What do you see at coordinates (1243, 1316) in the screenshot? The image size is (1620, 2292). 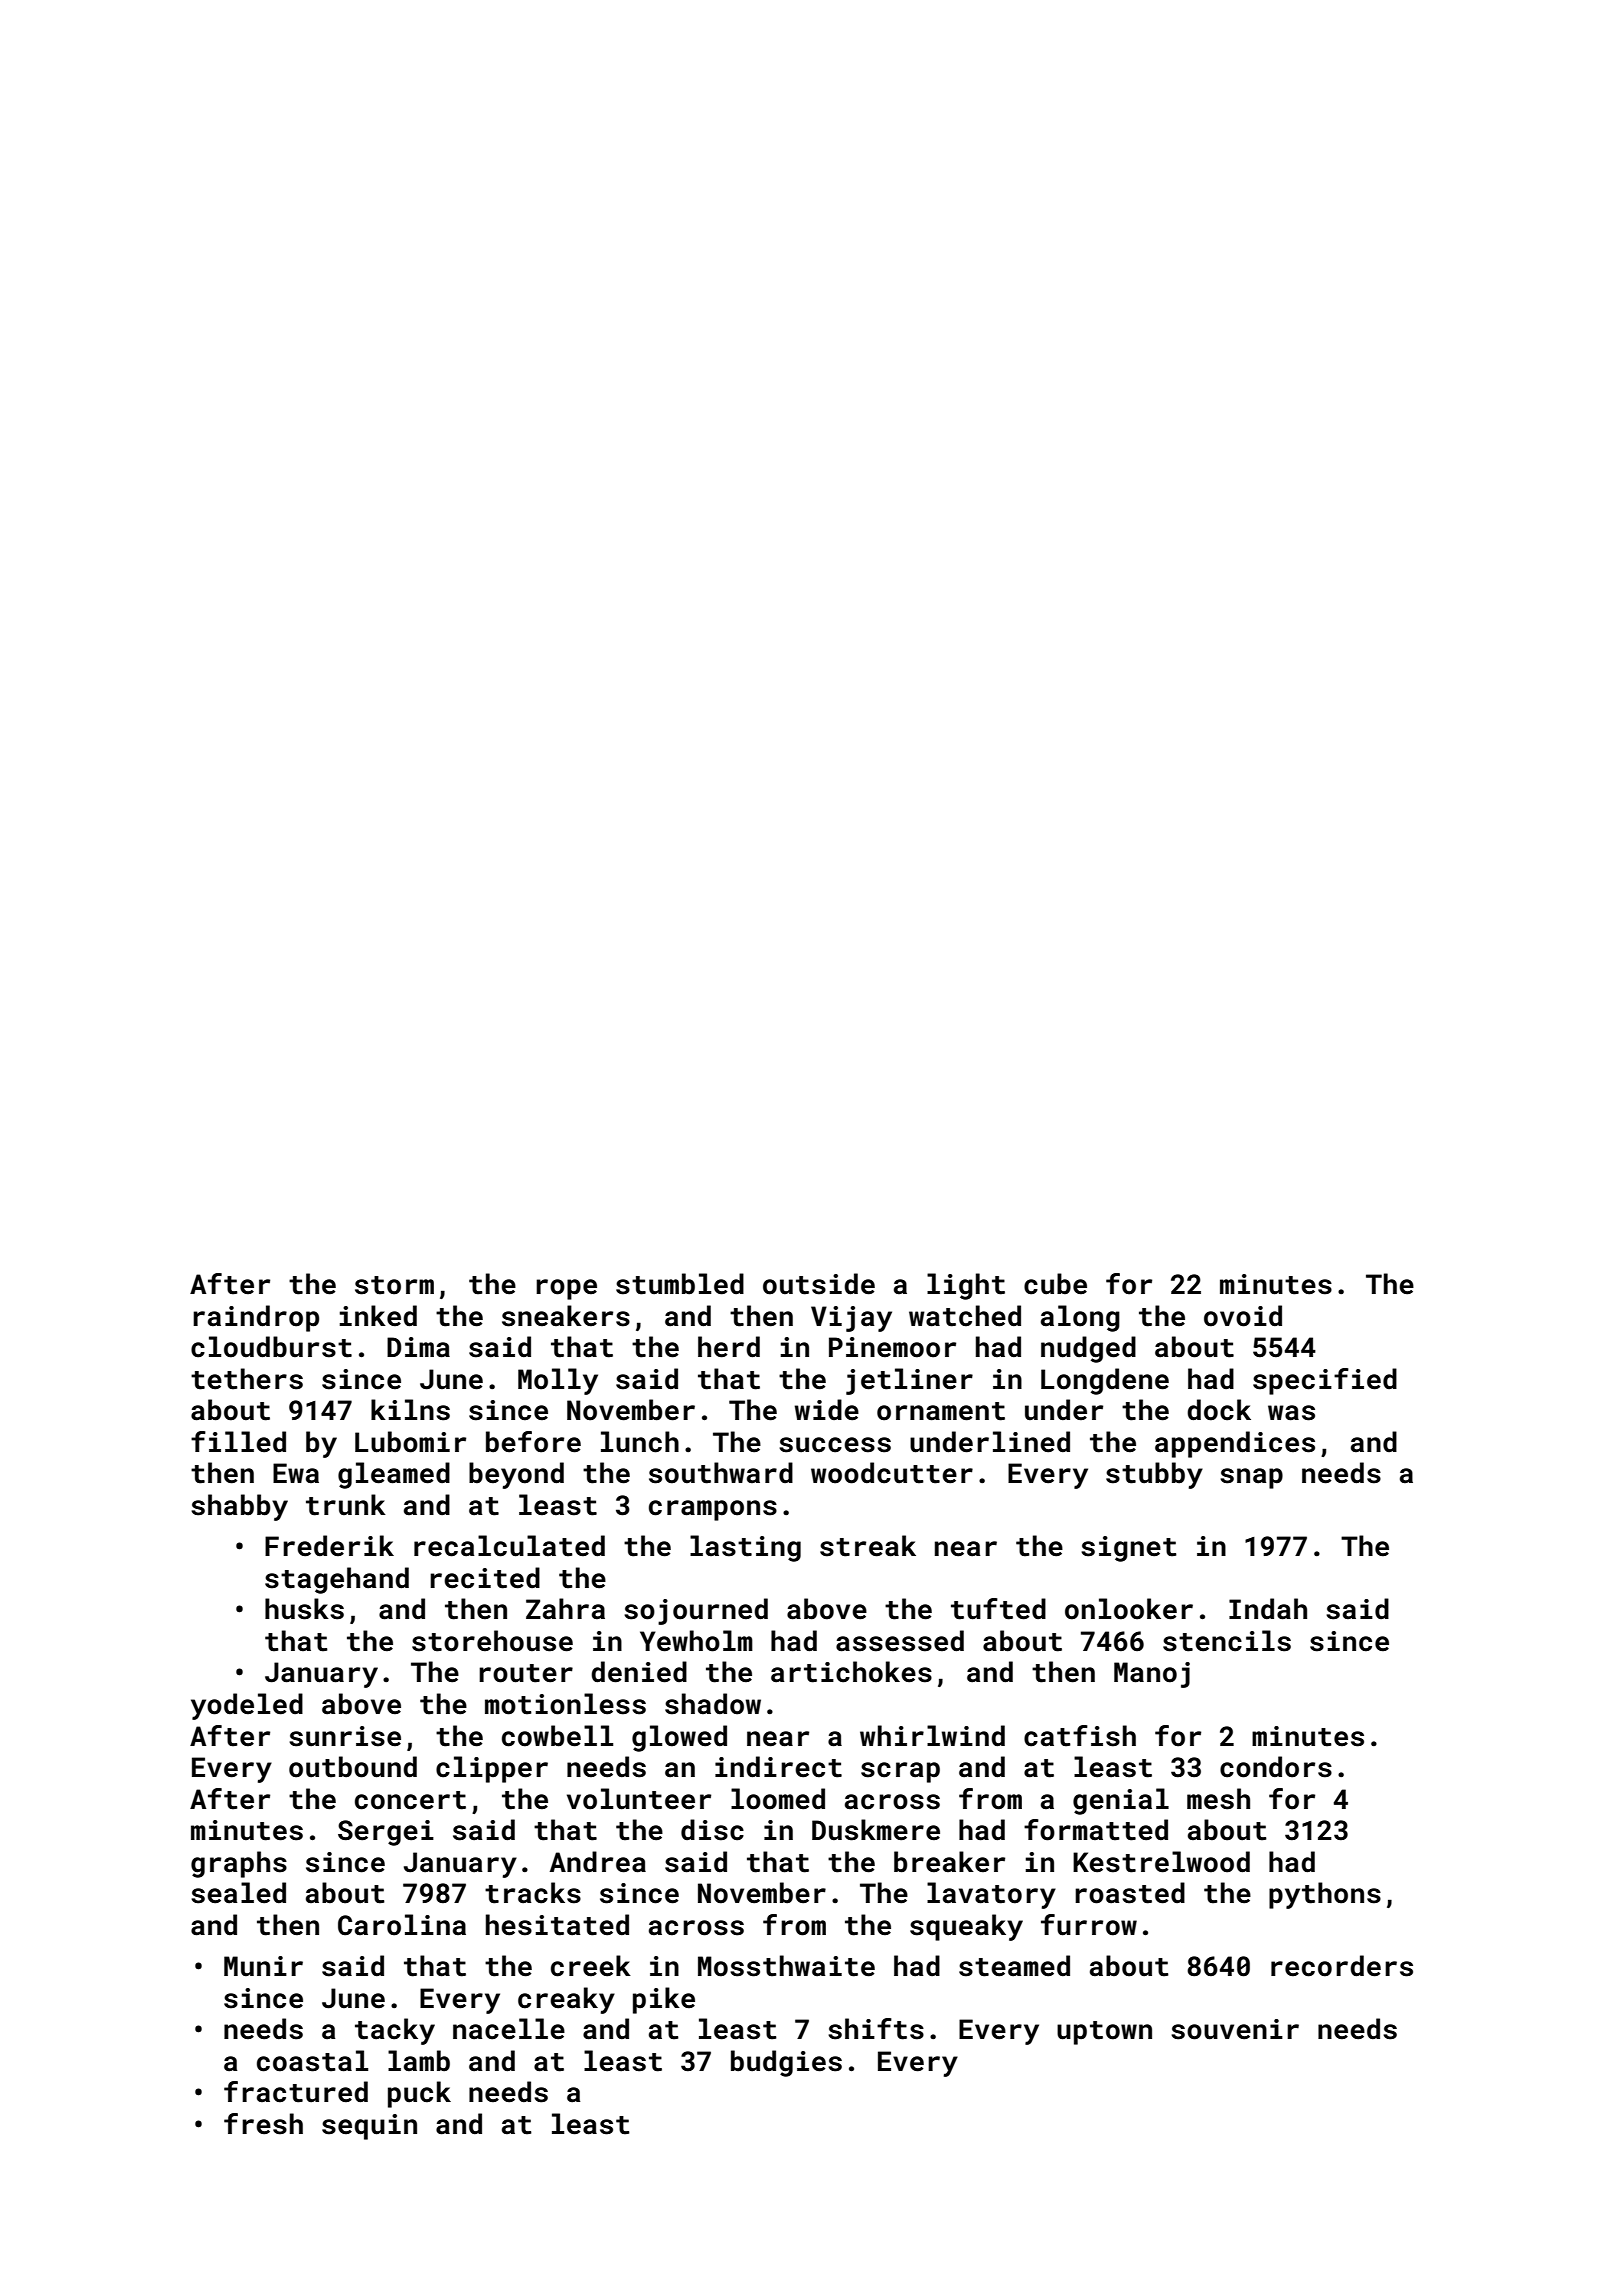 I see `ovoid` at bounding box center [1243, 1316].
